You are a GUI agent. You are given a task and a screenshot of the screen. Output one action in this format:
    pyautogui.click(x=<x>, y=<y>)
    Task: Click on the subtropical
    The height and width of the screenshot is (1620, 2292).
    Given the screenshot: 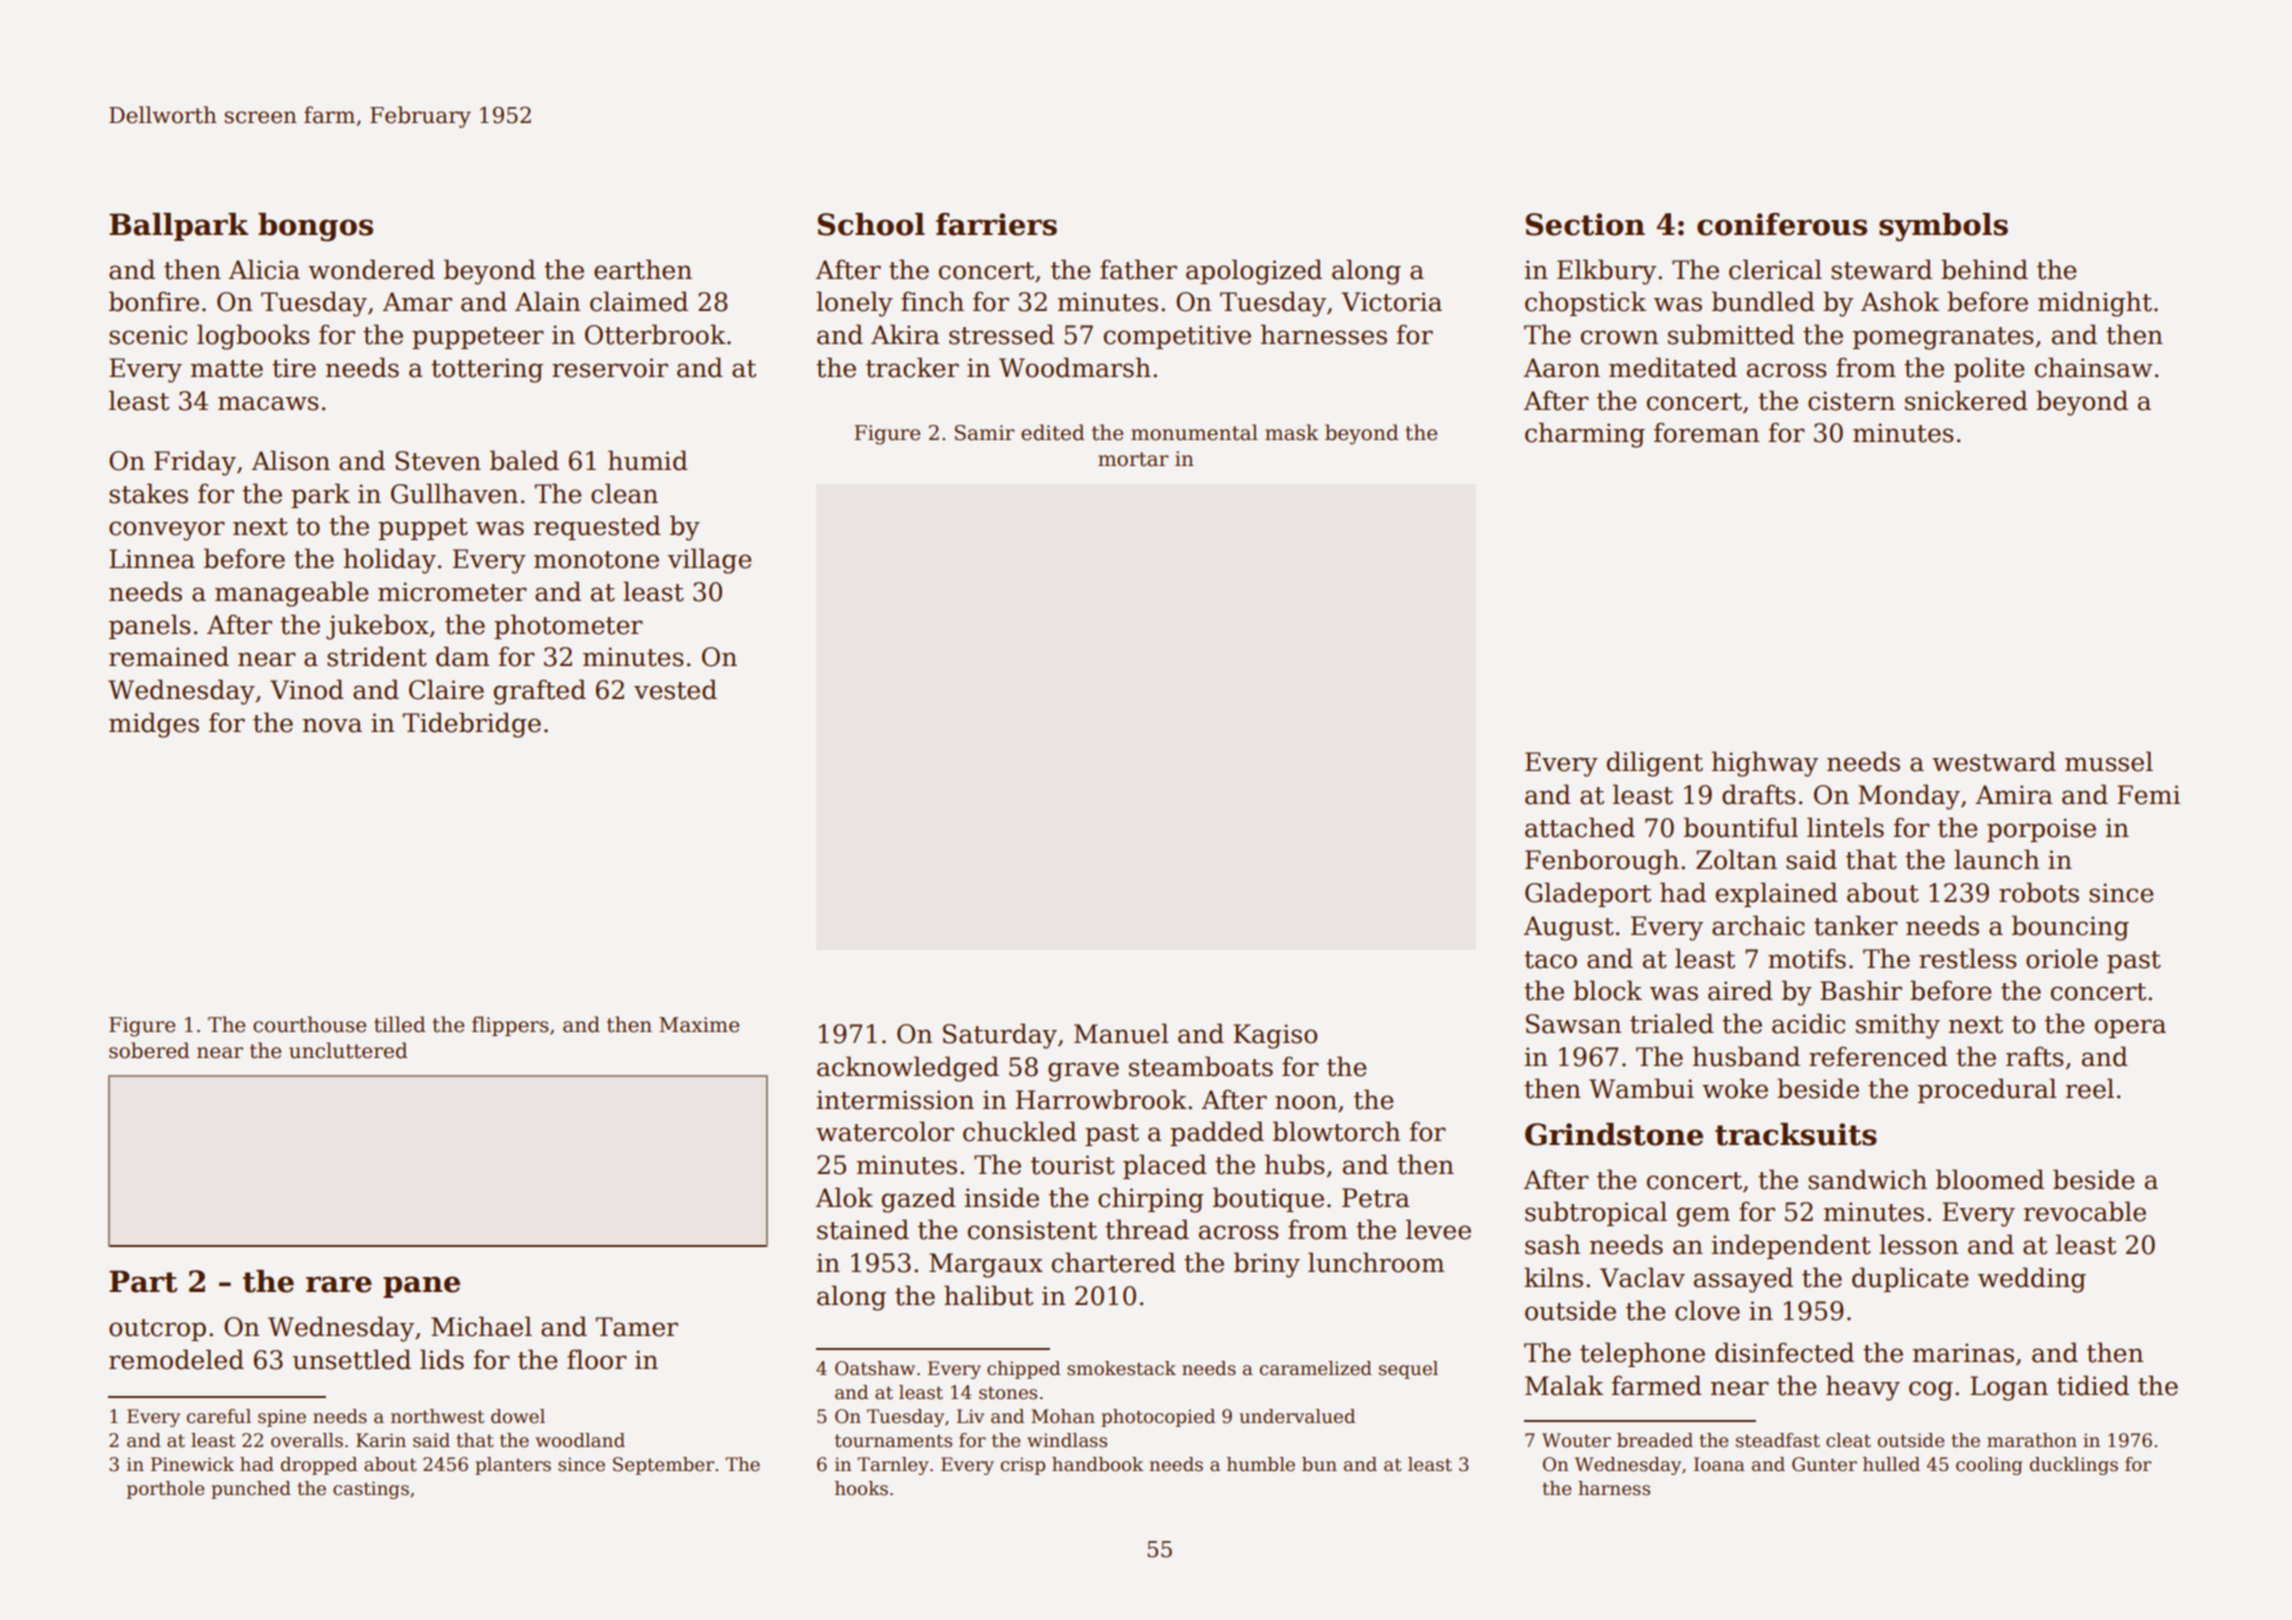 What is the action you would take?
    pyautogui.click(x=1596, y=1213)
